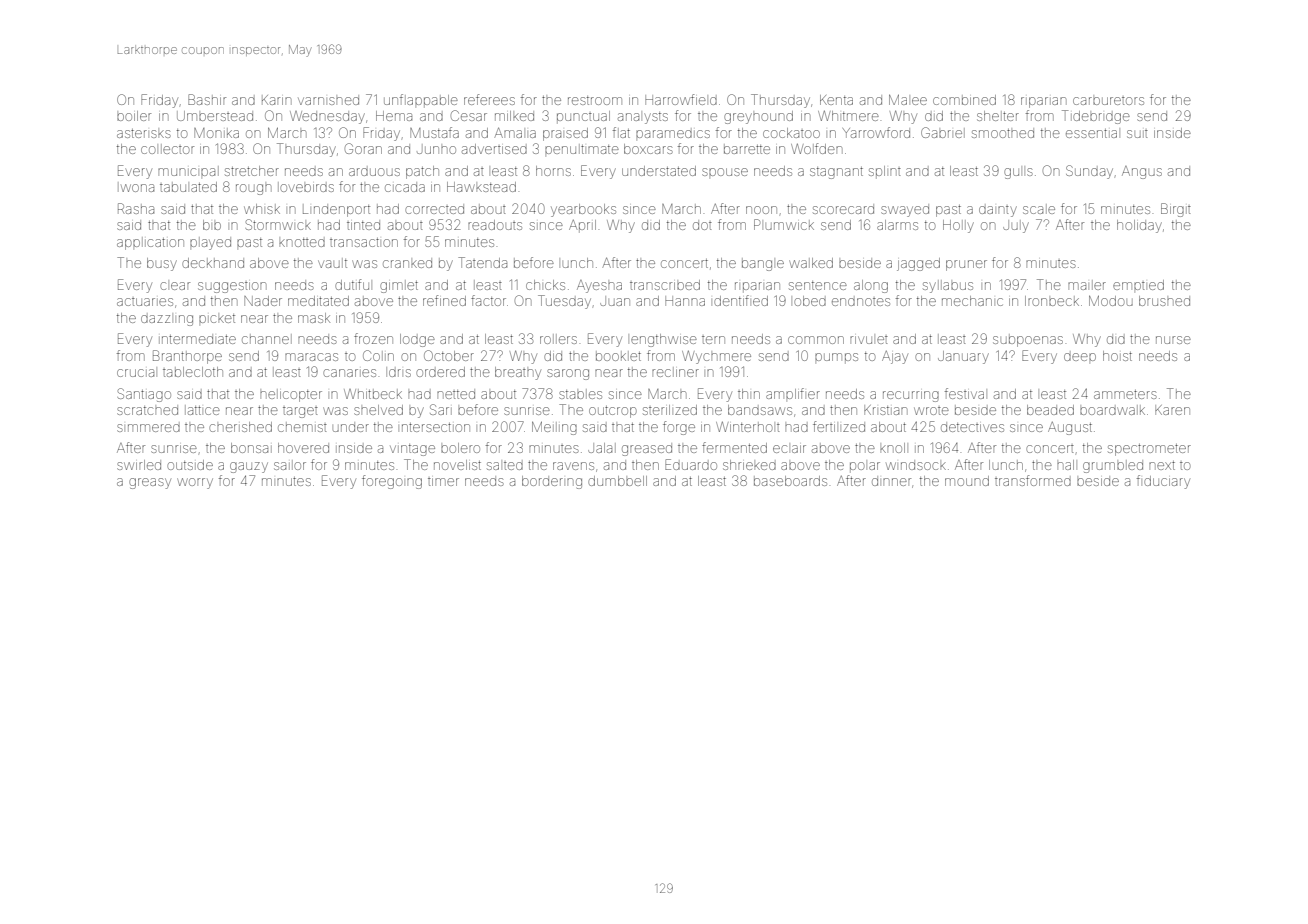 The width and height of the screenshot is (1308, 924). I want to click on boiler, so click(134, 116).
